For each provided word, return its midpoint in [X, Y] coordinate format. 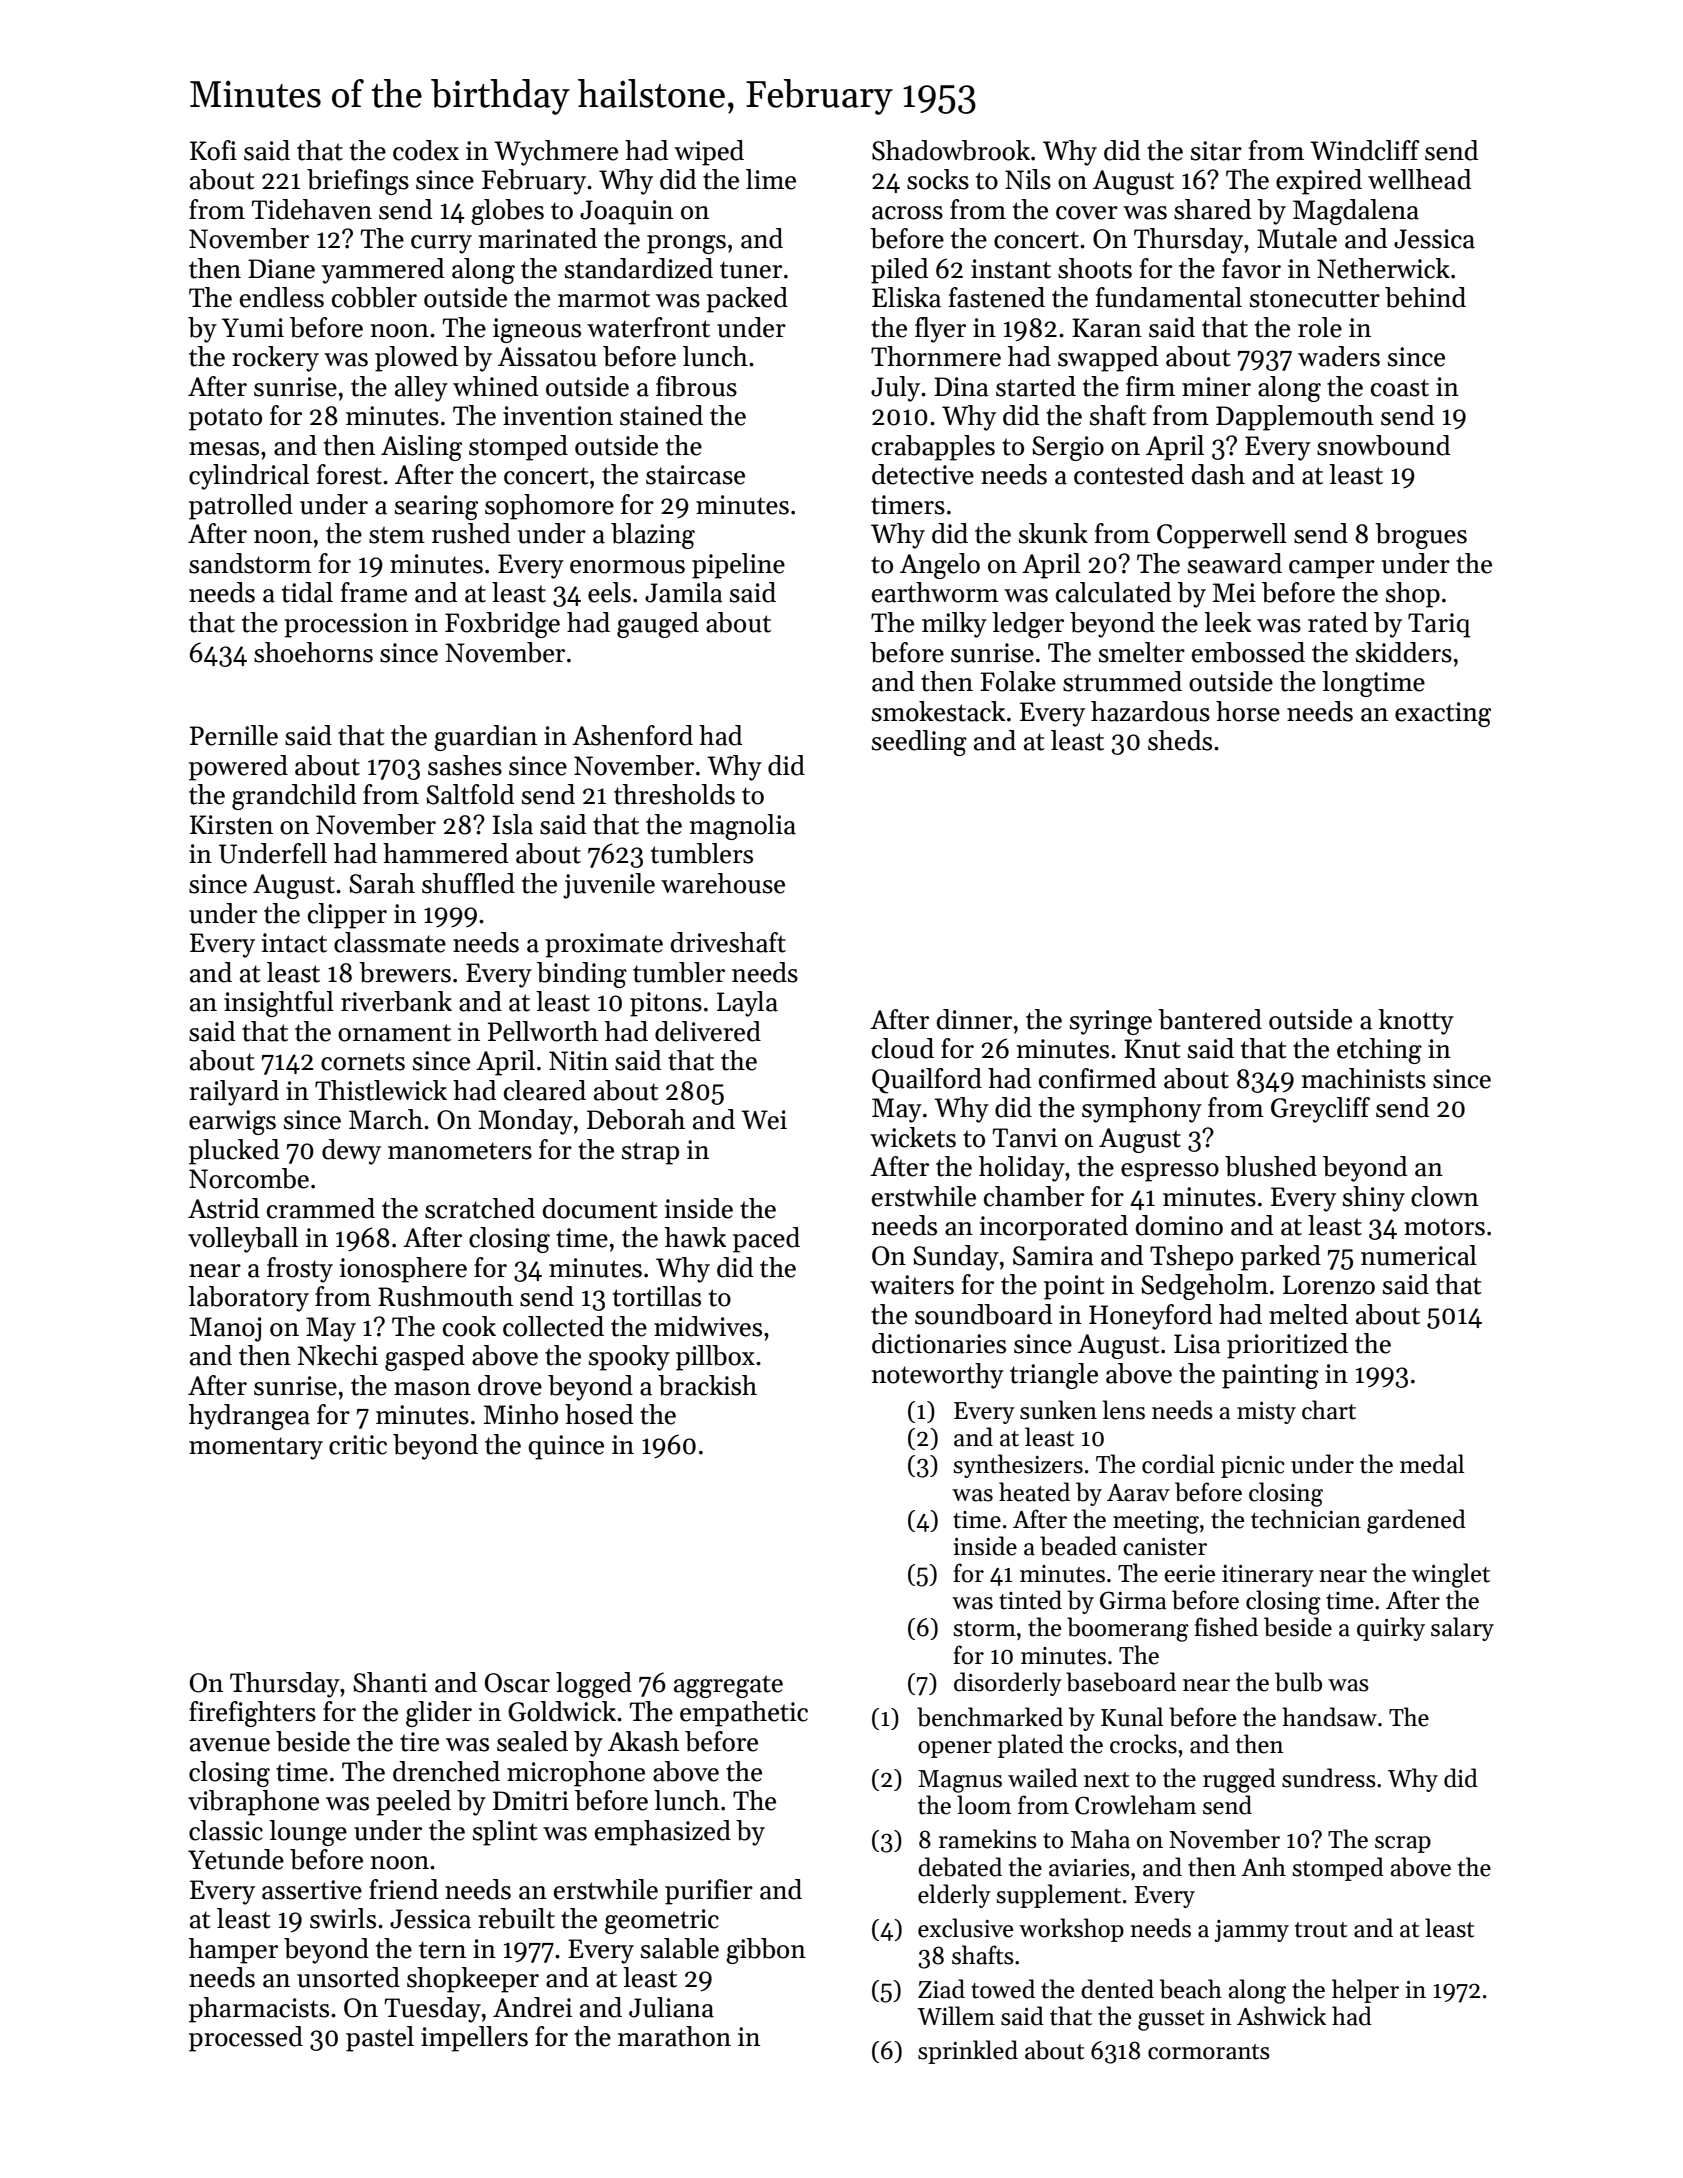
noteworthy [937, 1376]
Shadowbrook [951, 150]
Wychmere [556, 153]
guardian [485, 738]
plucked [234, 1152]
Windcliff [1365, 150]
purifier [709, 1892]
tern [442, 1950]
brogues [1421, 536]
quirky [1391, 1629]
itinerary [1268, 1576]
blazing [653, 536]
